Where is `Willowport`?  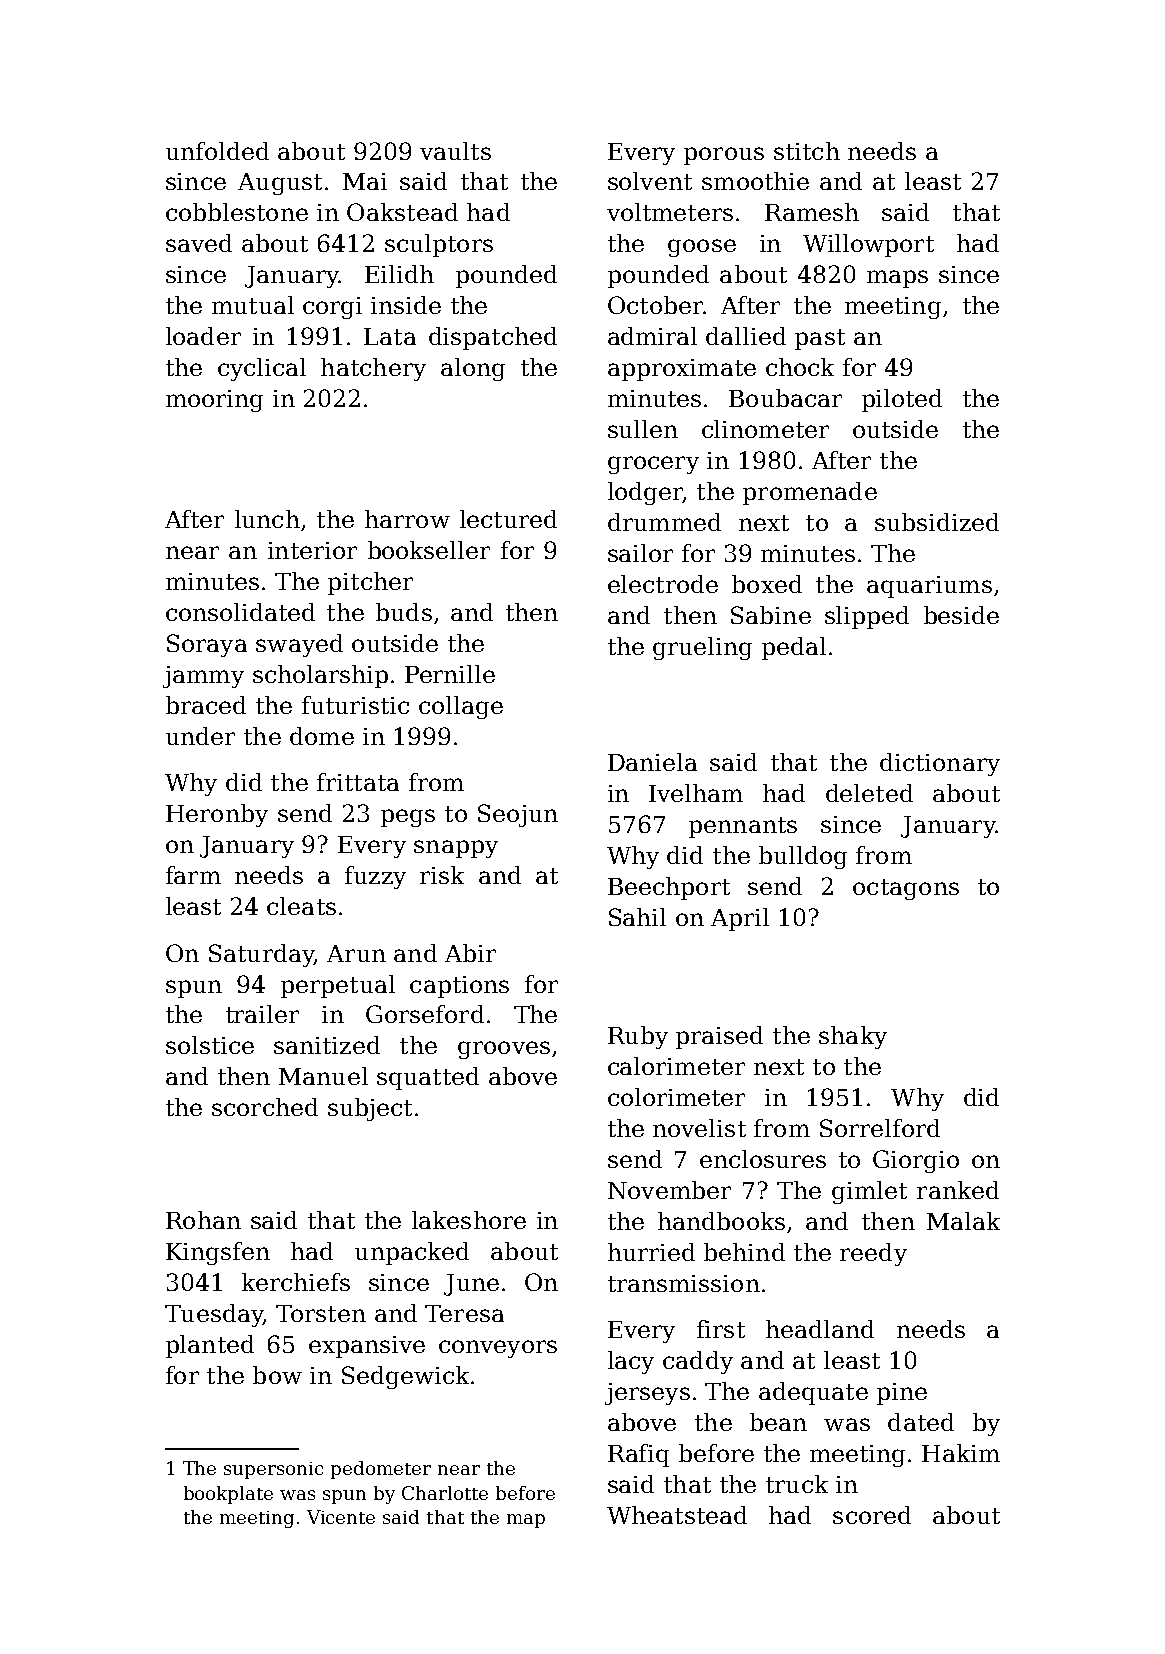
Willowport is located at coordinates (868, 245).
